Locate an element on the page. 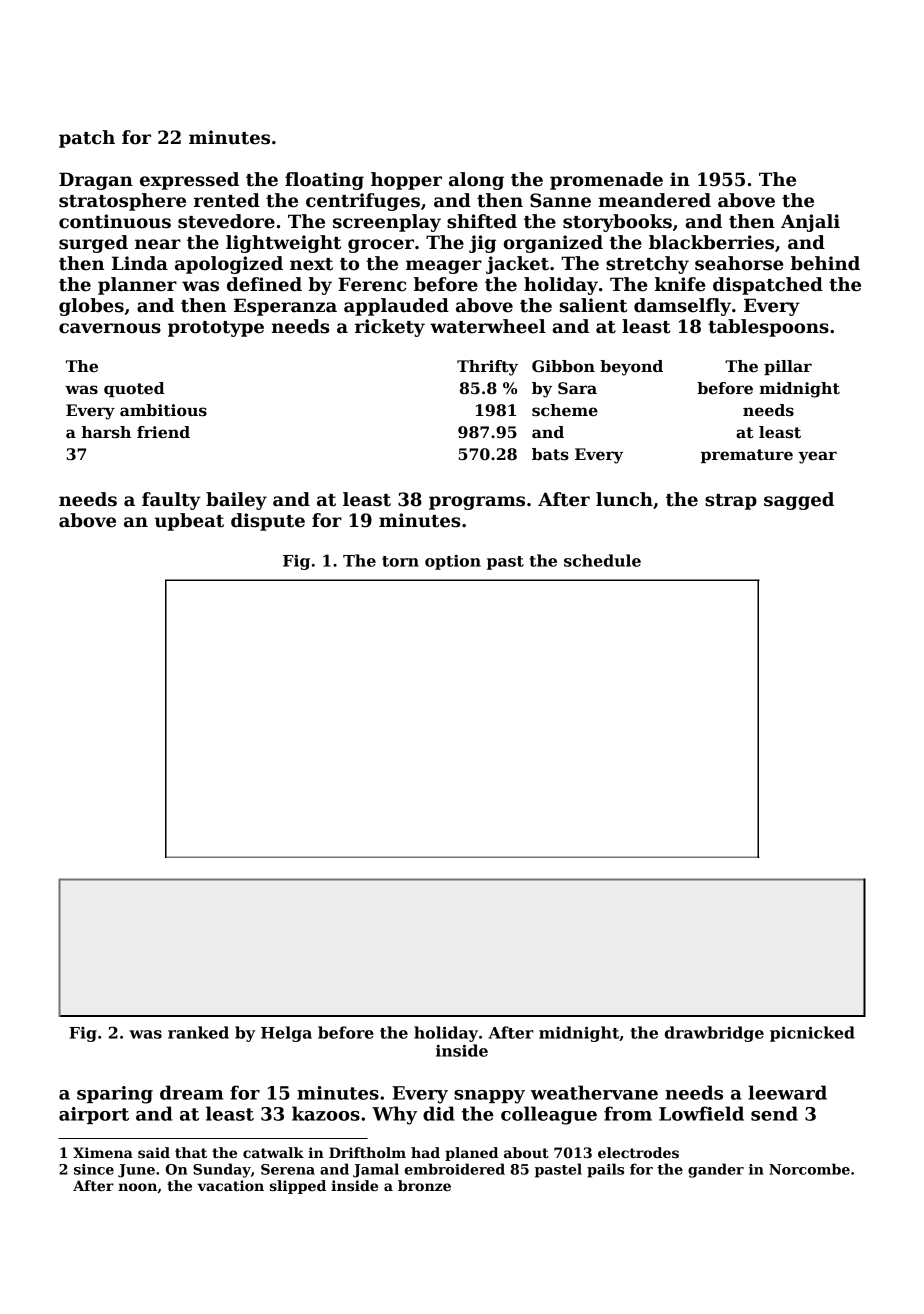  drawbridge is located at coordinates (714, 1034).
